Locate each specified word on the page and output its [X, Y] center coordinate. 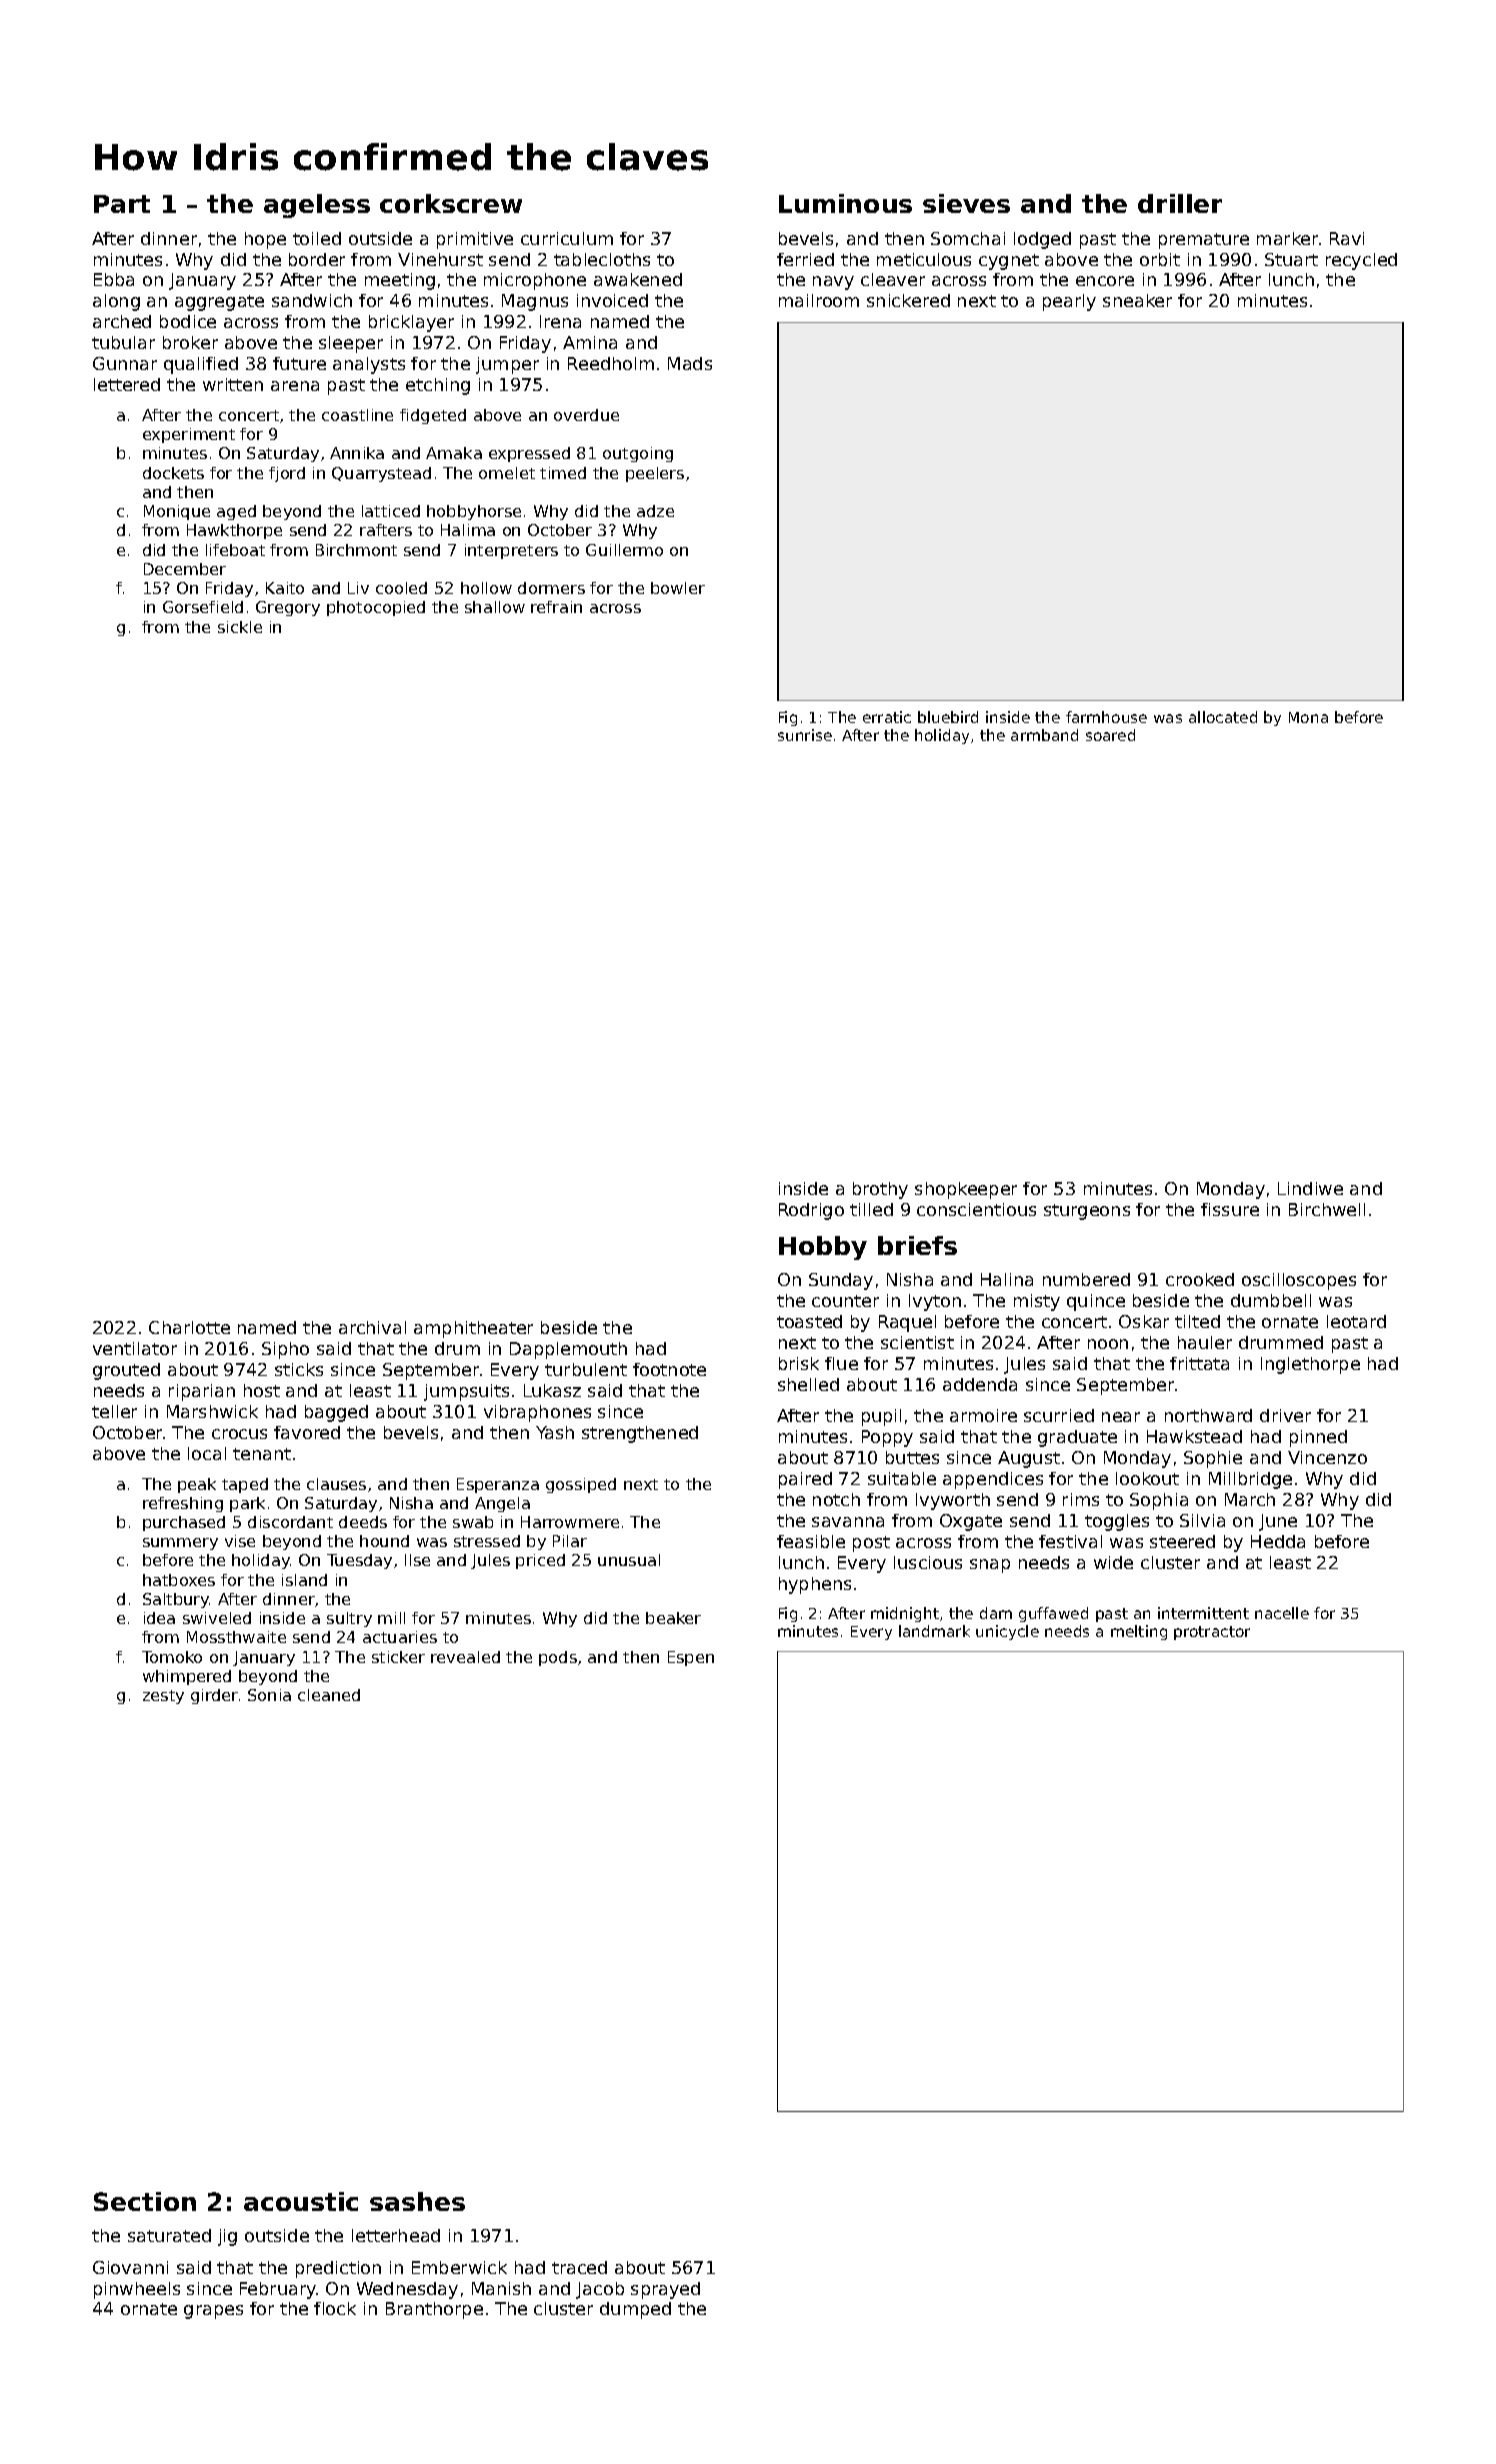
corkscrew [451, 203]
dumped [635, 2310]
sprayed [665, 2290]
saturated [169, 2235]
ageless [317, 206]
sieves [966, 203]
